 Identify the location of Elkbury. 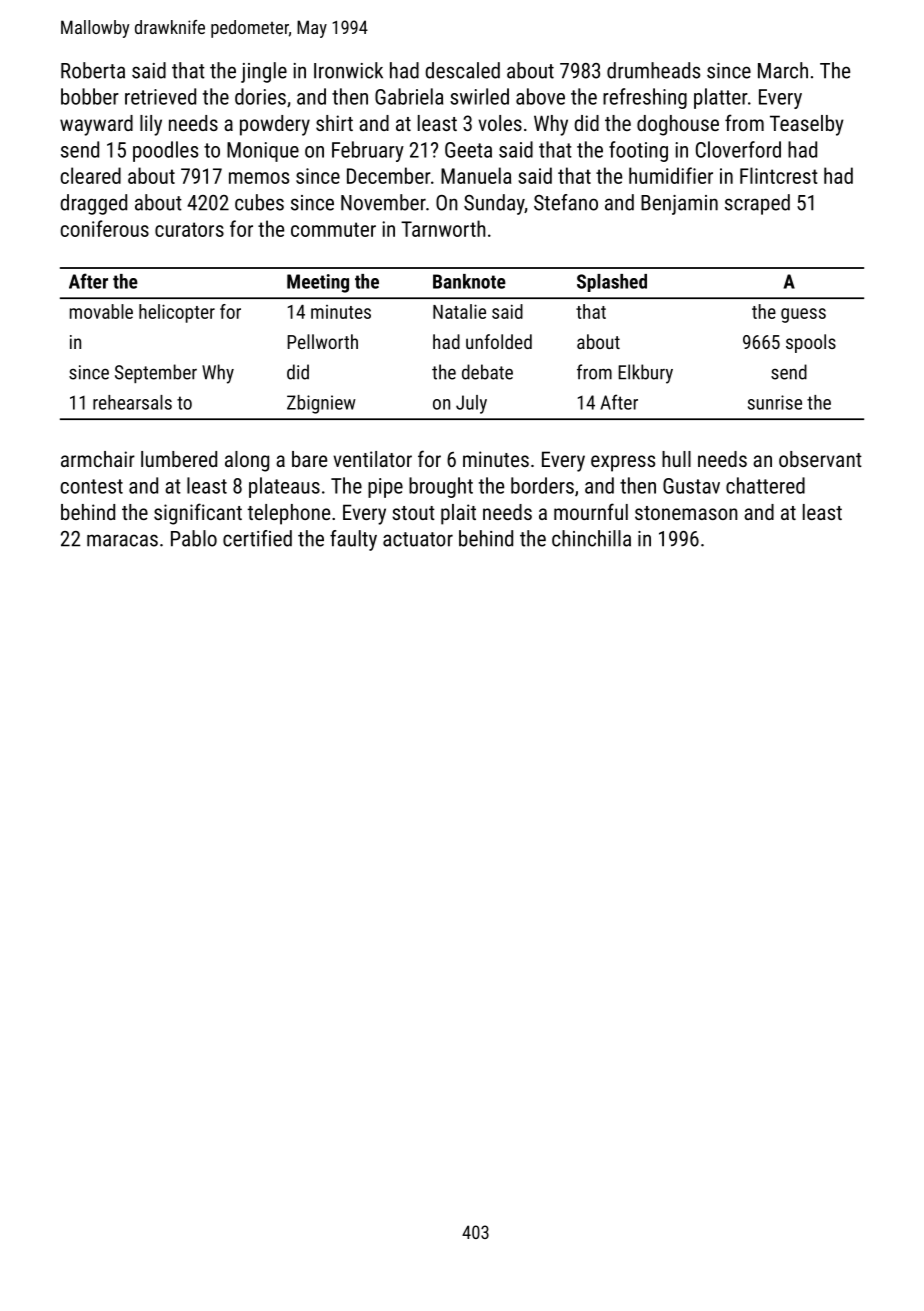
(645, 374).
